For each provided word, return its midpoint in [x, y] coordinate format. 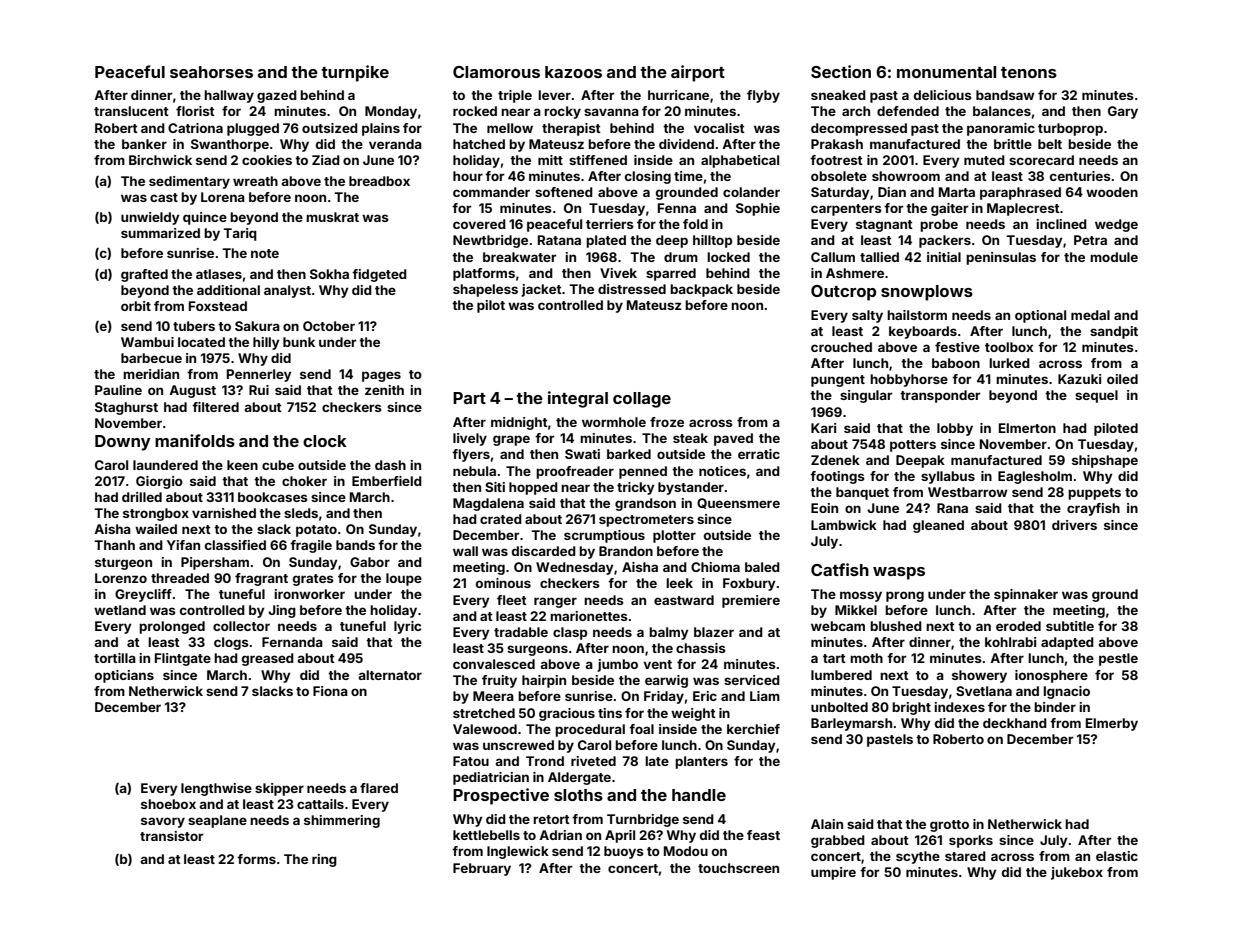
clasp [570, 633]
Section [841, 71]
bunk [299, 342]
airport [698, 73]
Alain [827, 824]
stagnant [884, 226]
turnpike [355, 73]
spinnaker [1026, 595]
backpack [701, 290]
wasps [899, 573]
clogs [231, 643]
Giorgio [159, 482]
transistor [172, 836]
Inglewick [518, 852]
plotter [674, 536]
